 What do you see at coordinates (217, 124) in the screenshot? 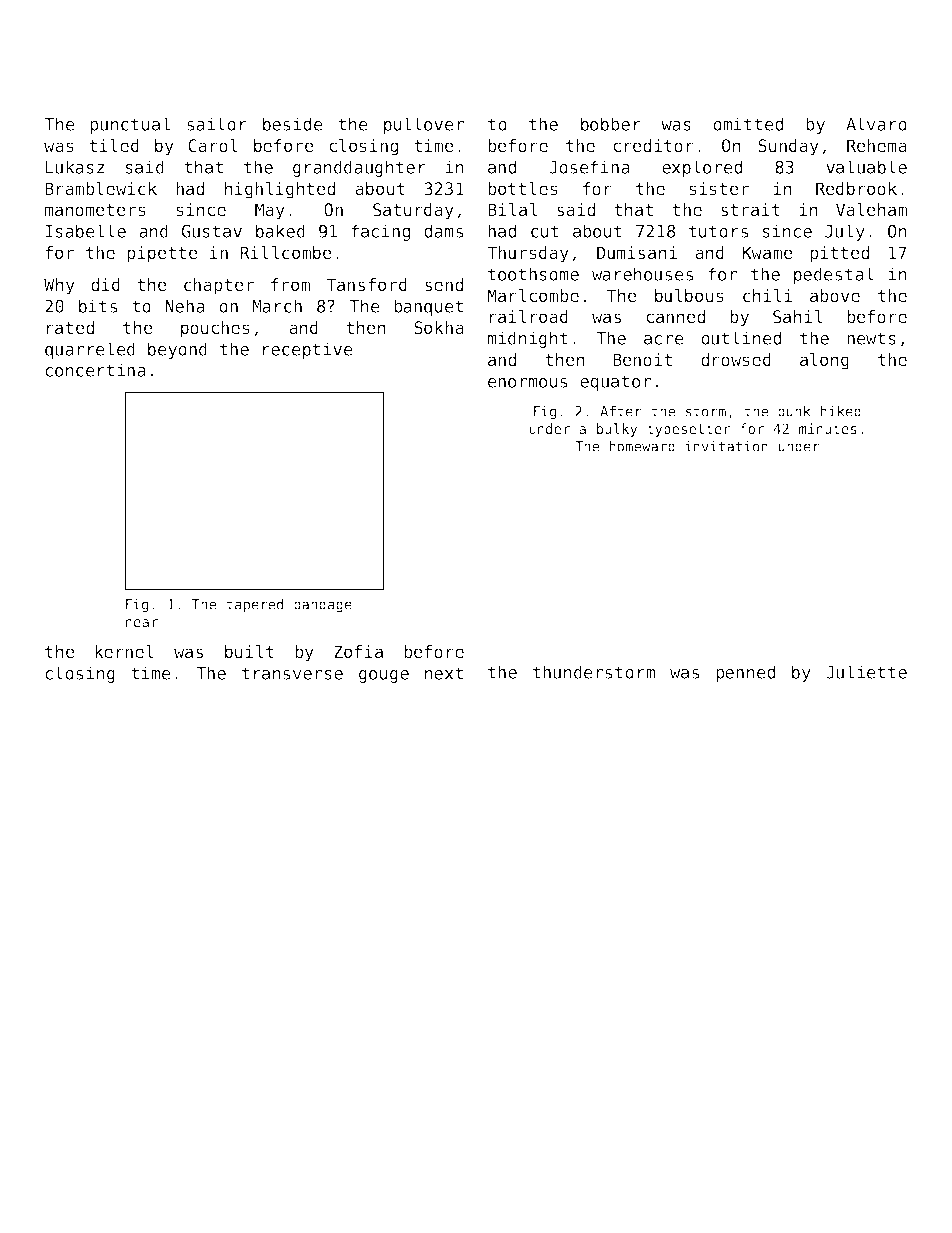
I see `sailor` at bounding box center [217, 124].
